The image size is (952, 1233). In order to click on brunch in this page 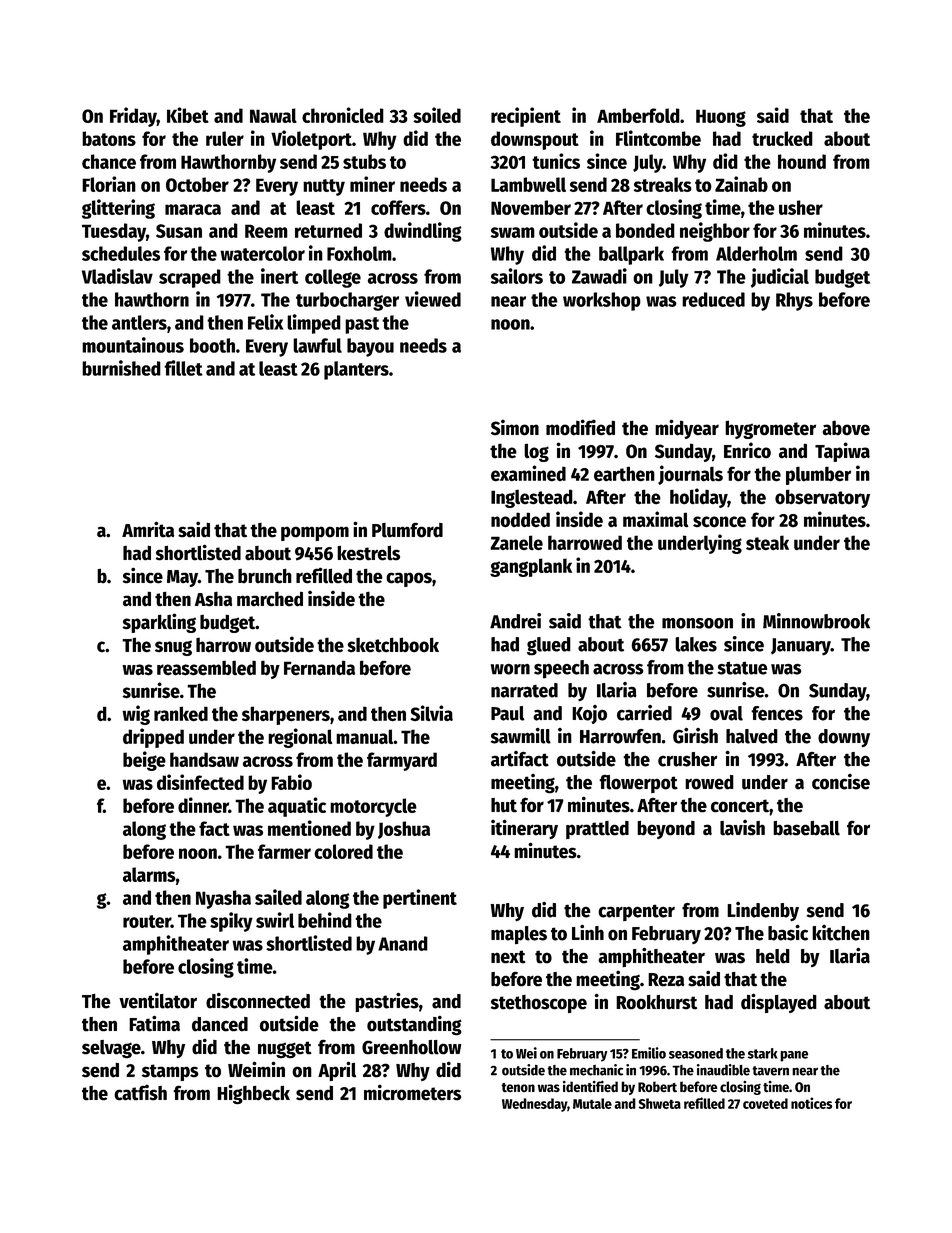, I will do `click(265, 576)`.
